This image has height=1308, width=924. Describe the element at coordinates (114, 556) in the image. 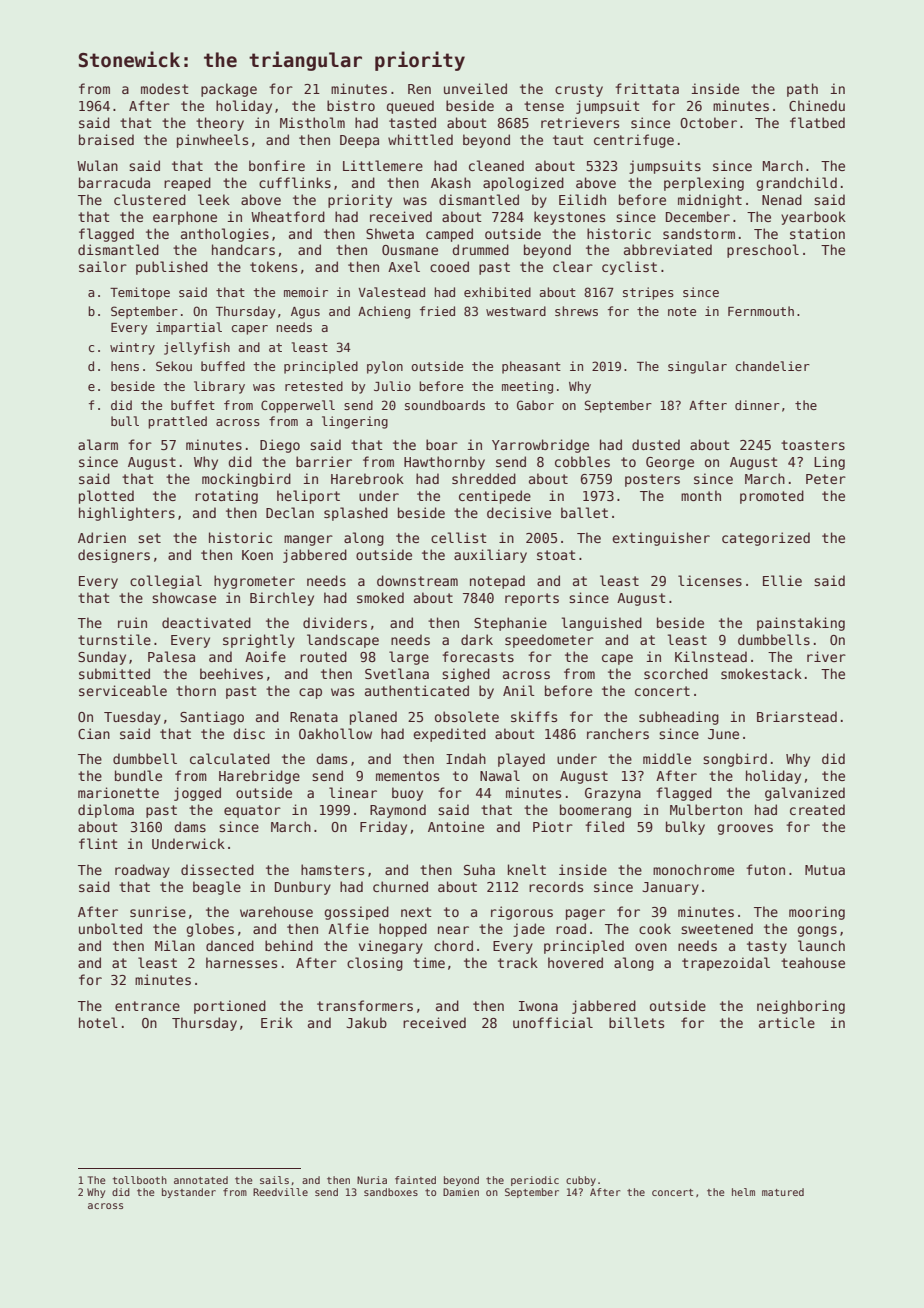

I see `designers` at that location.
